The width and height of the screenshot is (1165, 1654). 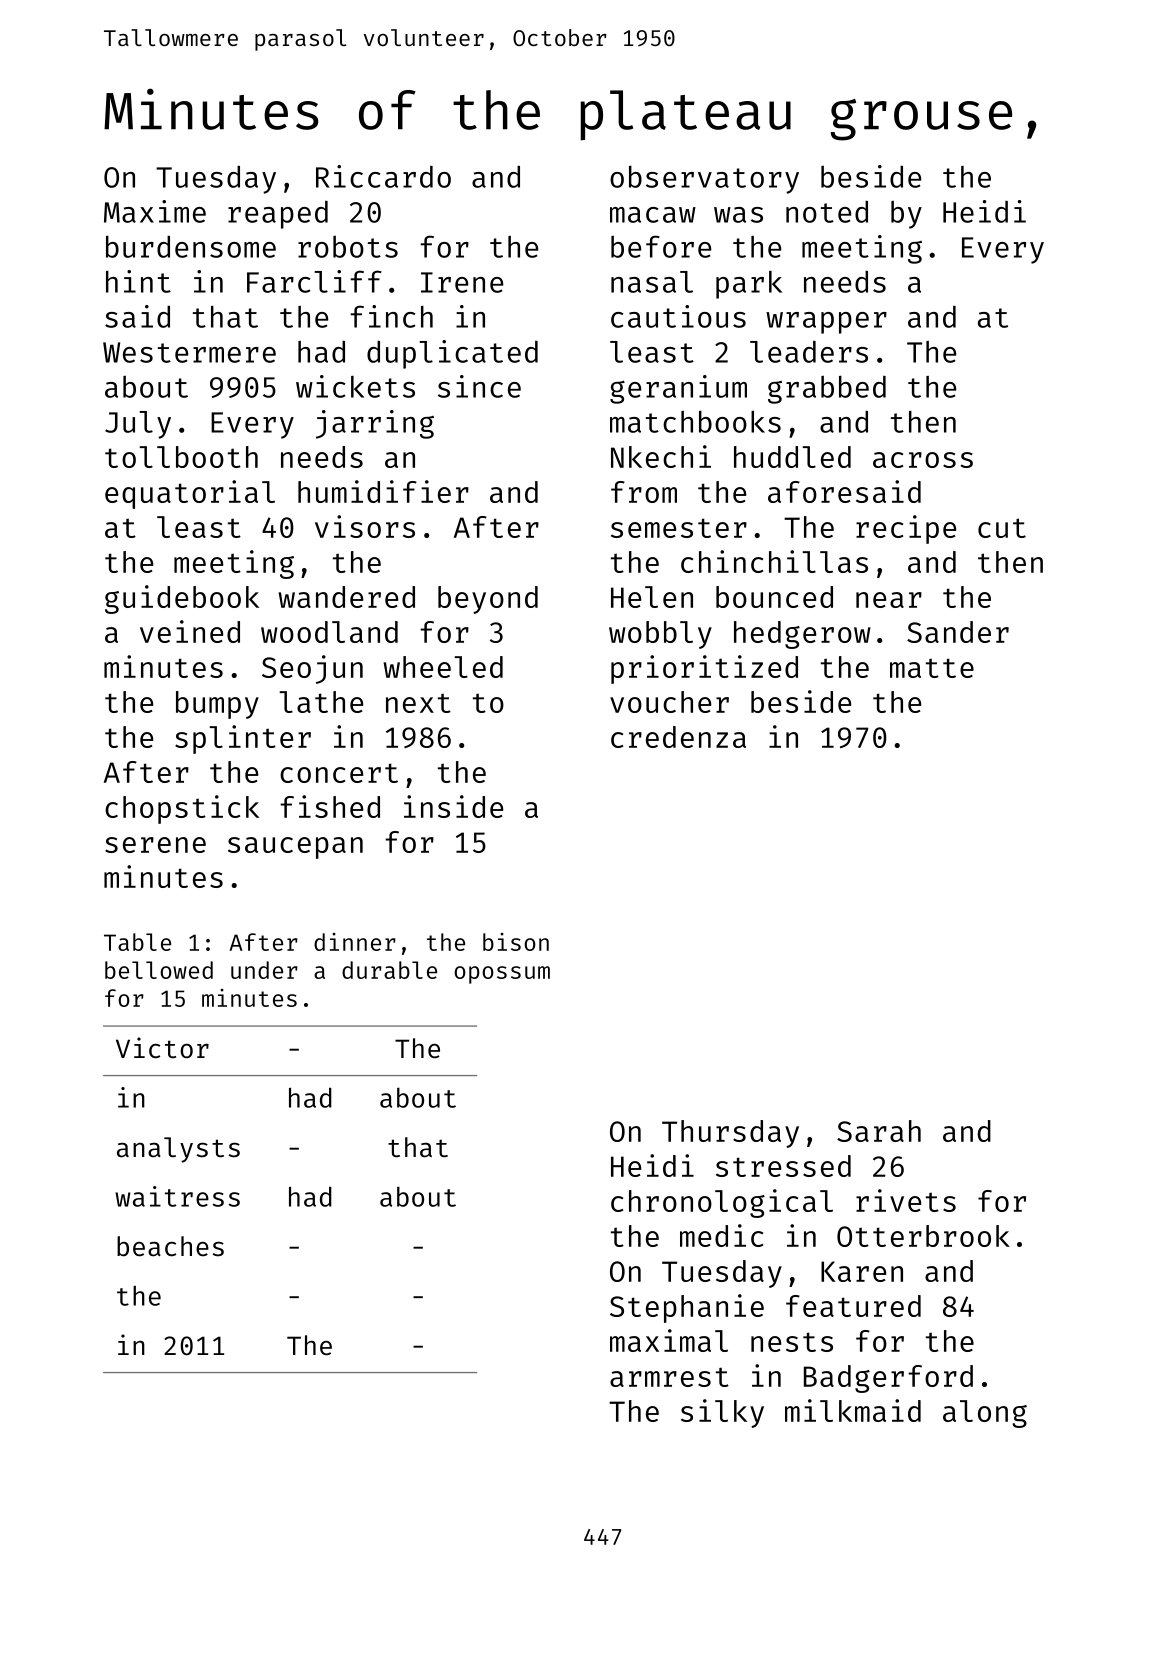 I want to click on silky, so click(x=722, y=1413).
